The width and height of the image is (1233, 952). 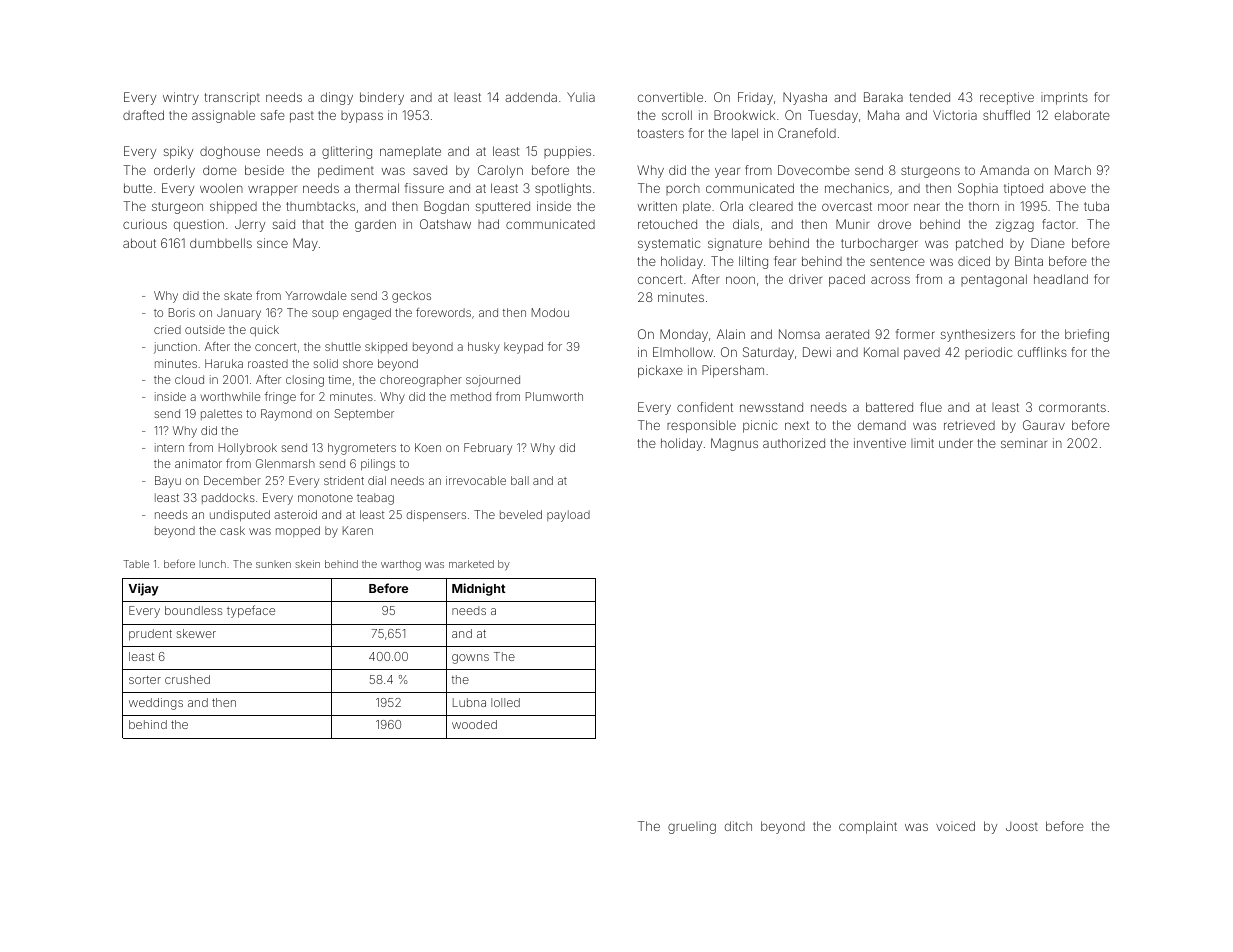 I want to click on thorn, so click(x=984, y=206).
